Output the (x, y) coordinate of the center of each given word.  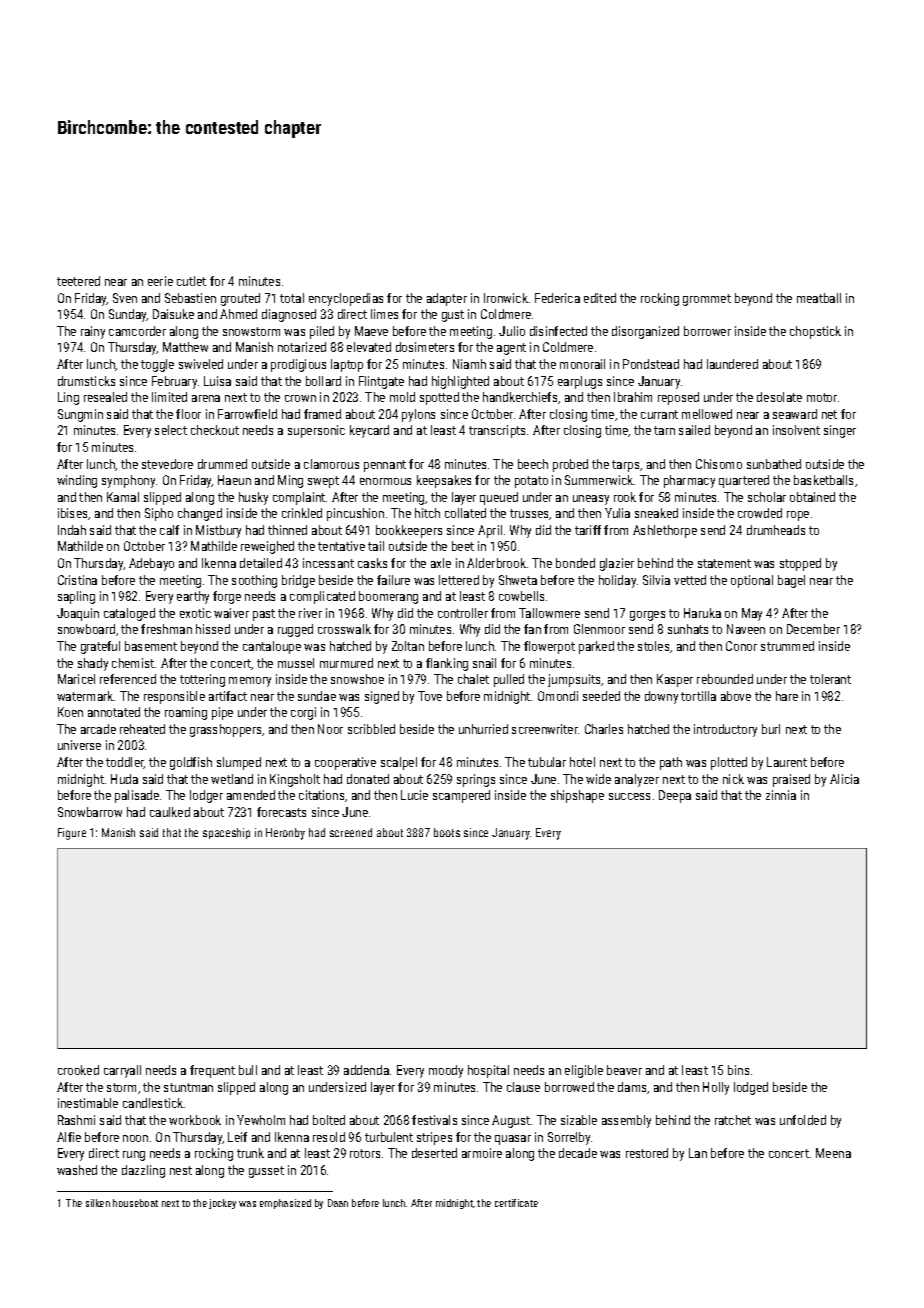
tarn (664, 430)
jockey (222, 1204)
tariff (588, 530)
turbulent (389, 1137)
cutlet (191, 281)
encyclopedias (346, 299)
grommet (707, 300)
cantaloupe (272, 647)
